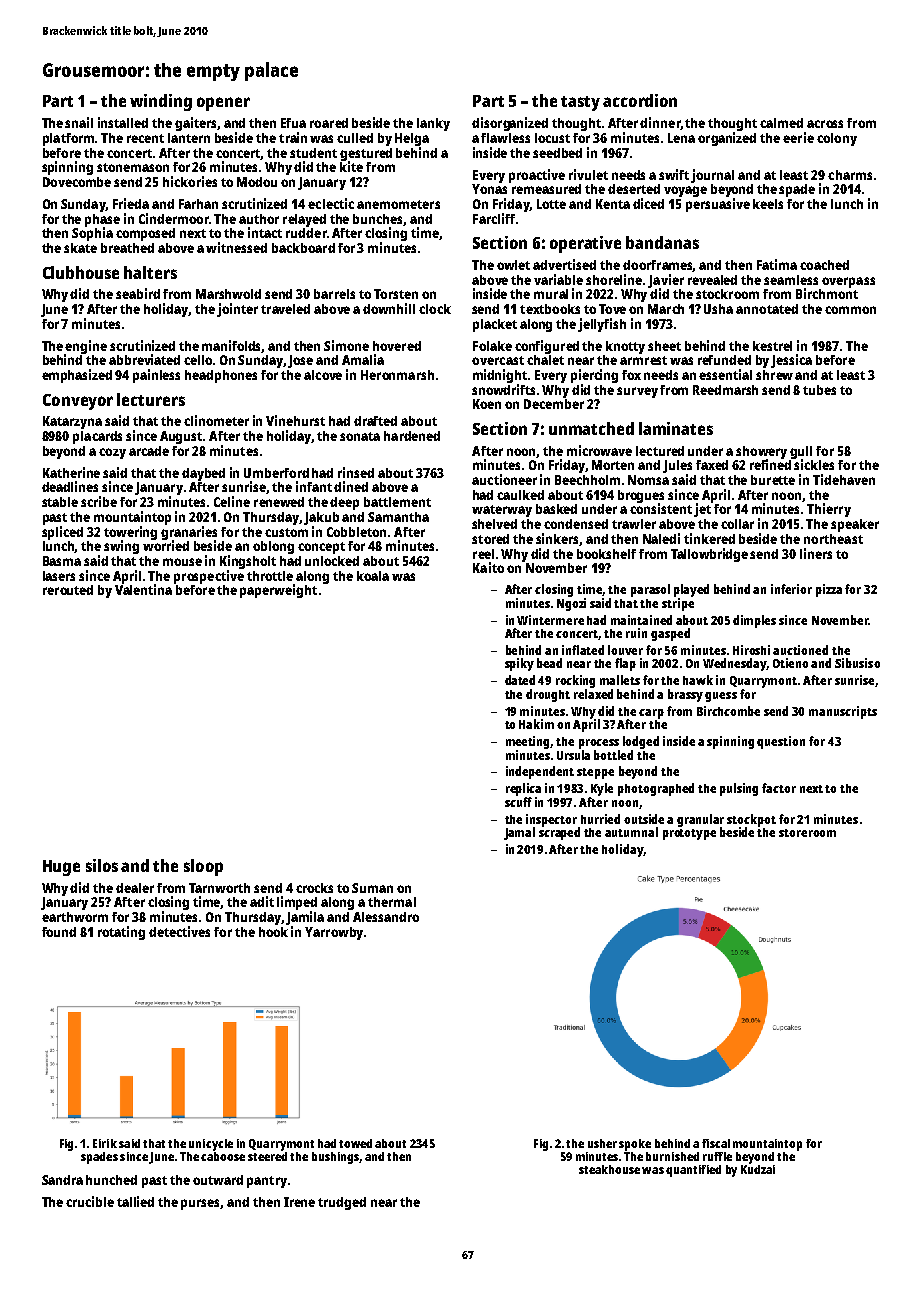 The height and width of the document is (1308, 924). What do you see at coordinates (196, 124) in the document?
I see `gaiters` at bounding box center [196, 124].
